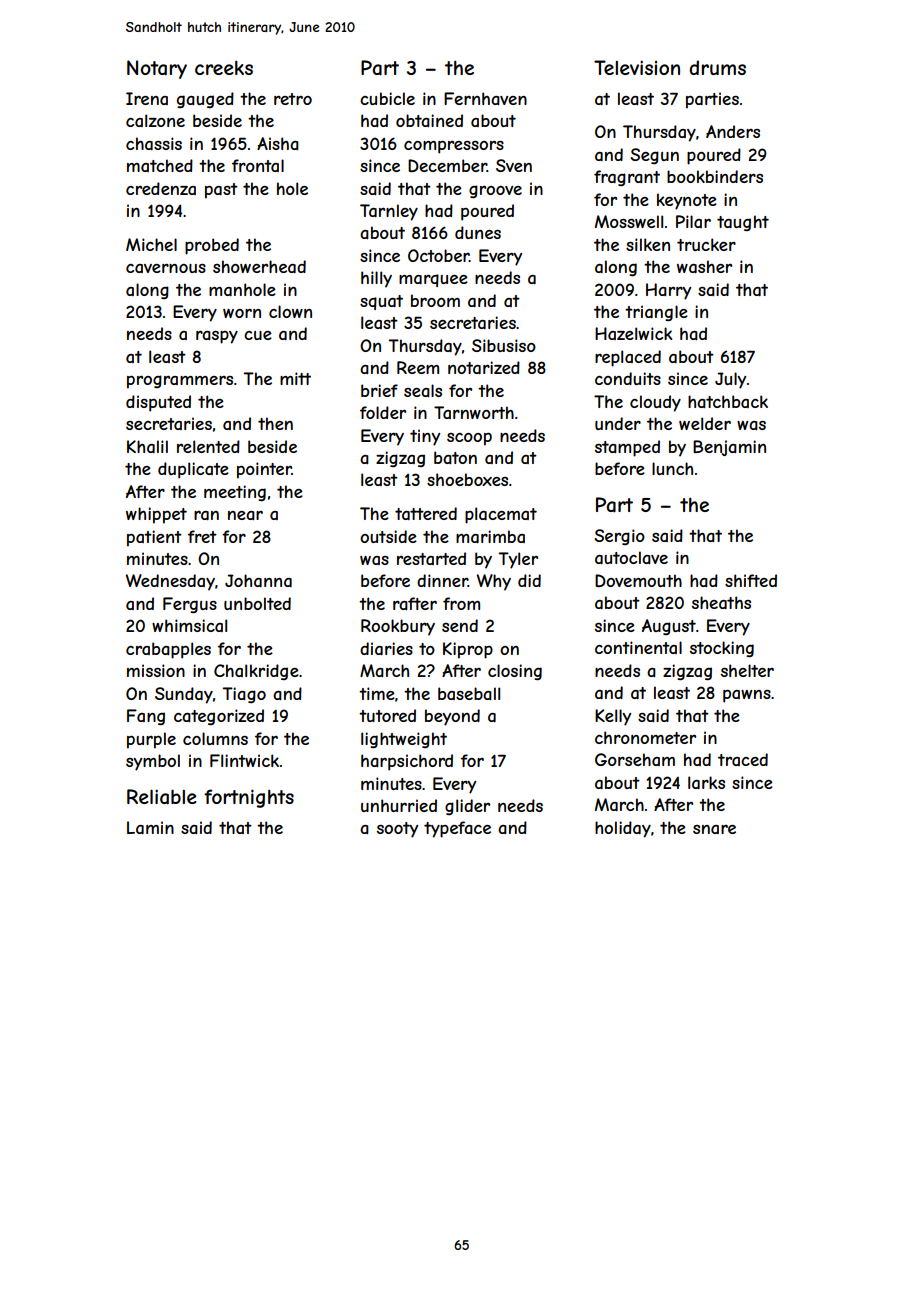 This image has width=908, height=1316. Describe the element at coordinates (469, 693) in the image. I see `baseball` at that location.
